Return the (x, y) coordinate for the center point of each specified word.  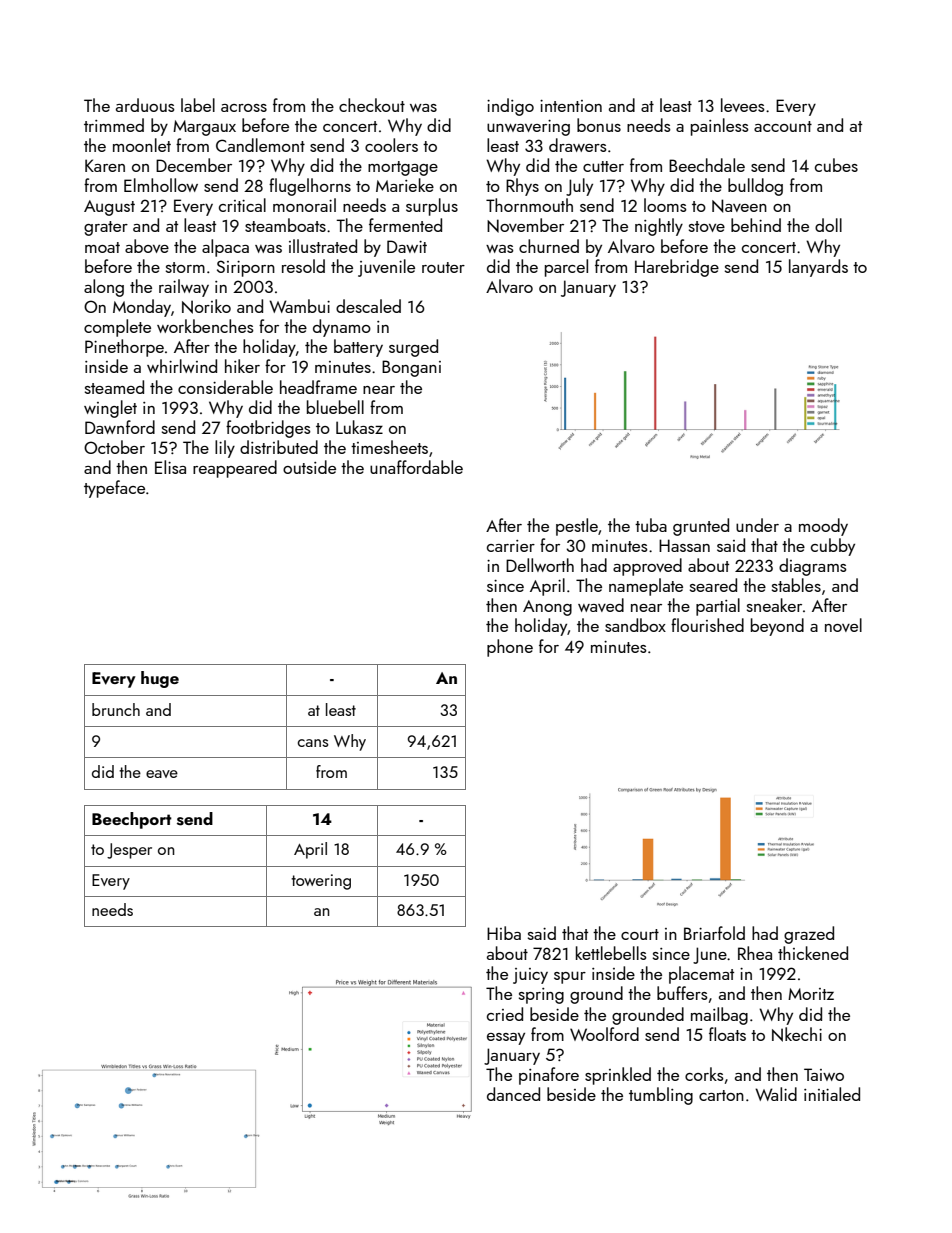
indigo (510, 107)
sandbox (635, 625)
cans (313, 743)
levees (743, 105)
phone (510, 648)
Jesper (129, 851)
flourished (707, 625)
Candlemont (260, 145)
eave (162, 774)
